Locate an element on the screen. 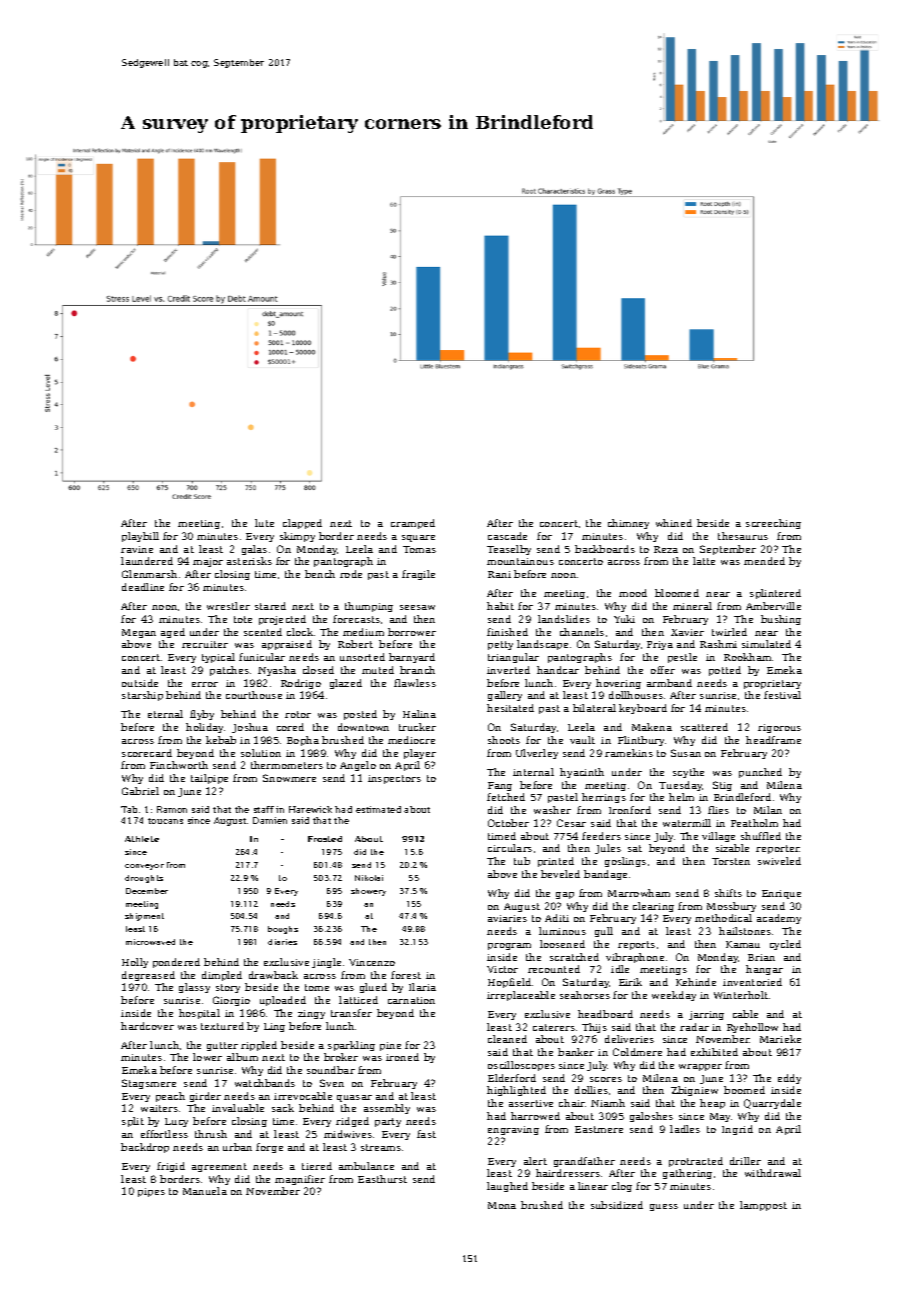  Damien is located at coordinates (270, 820).
